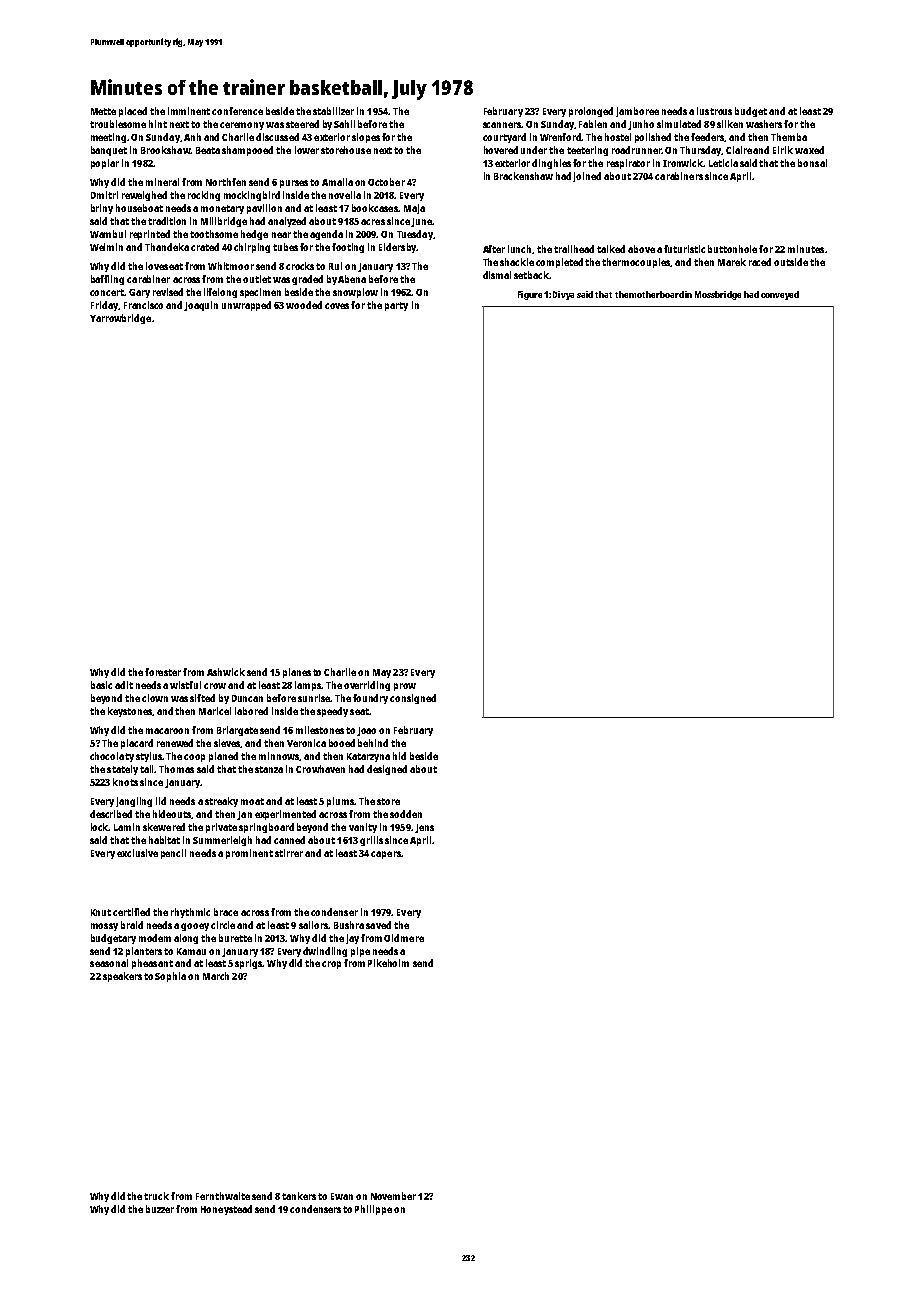 The width and height of the screenshot is (924, 1308). Describe the element at coordinates (657, 294) in the screenshot. I see `motherboard` at that location.
